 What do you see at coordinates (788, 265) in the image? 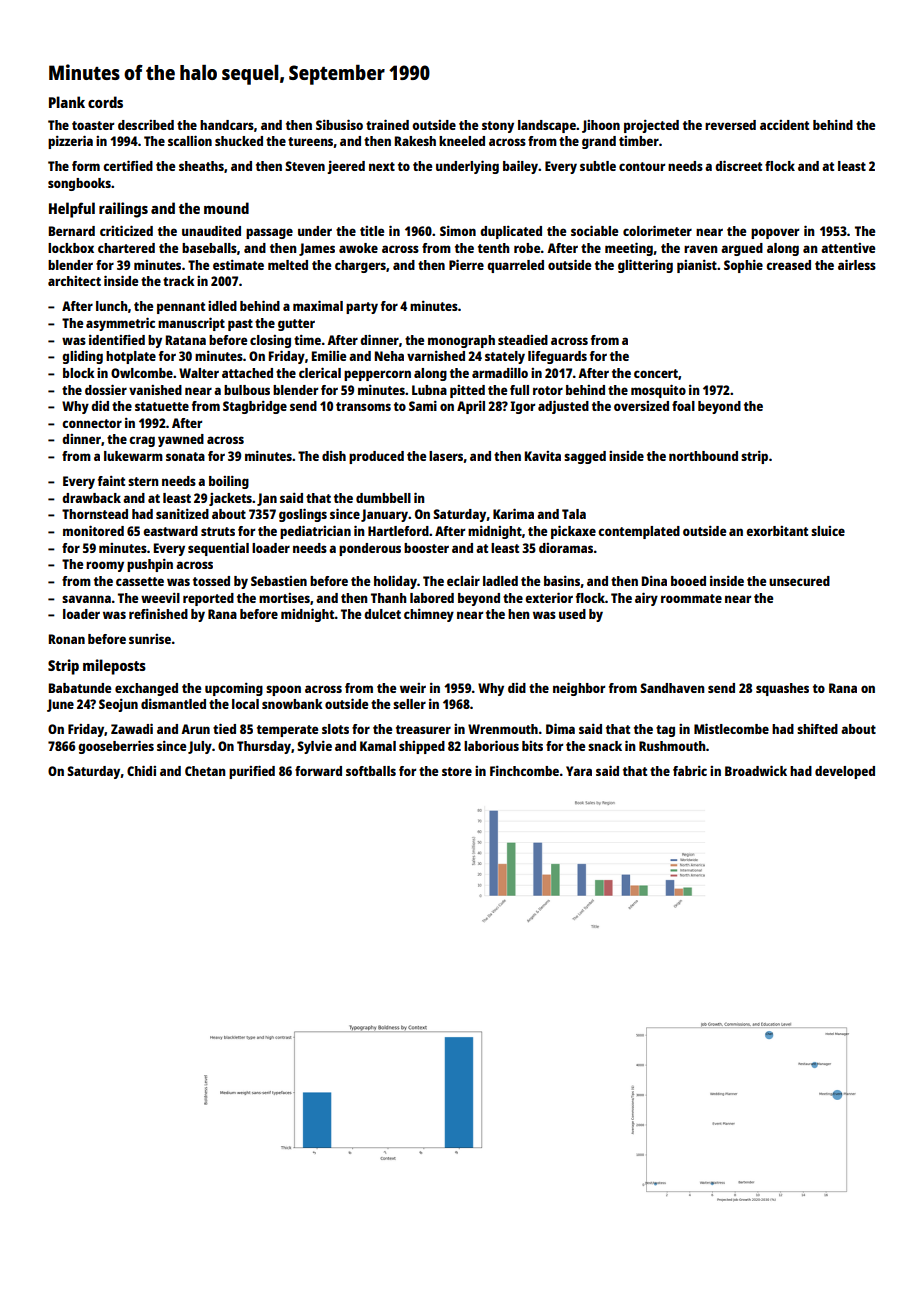
I see `creased` at bounding box center [788, 265].
